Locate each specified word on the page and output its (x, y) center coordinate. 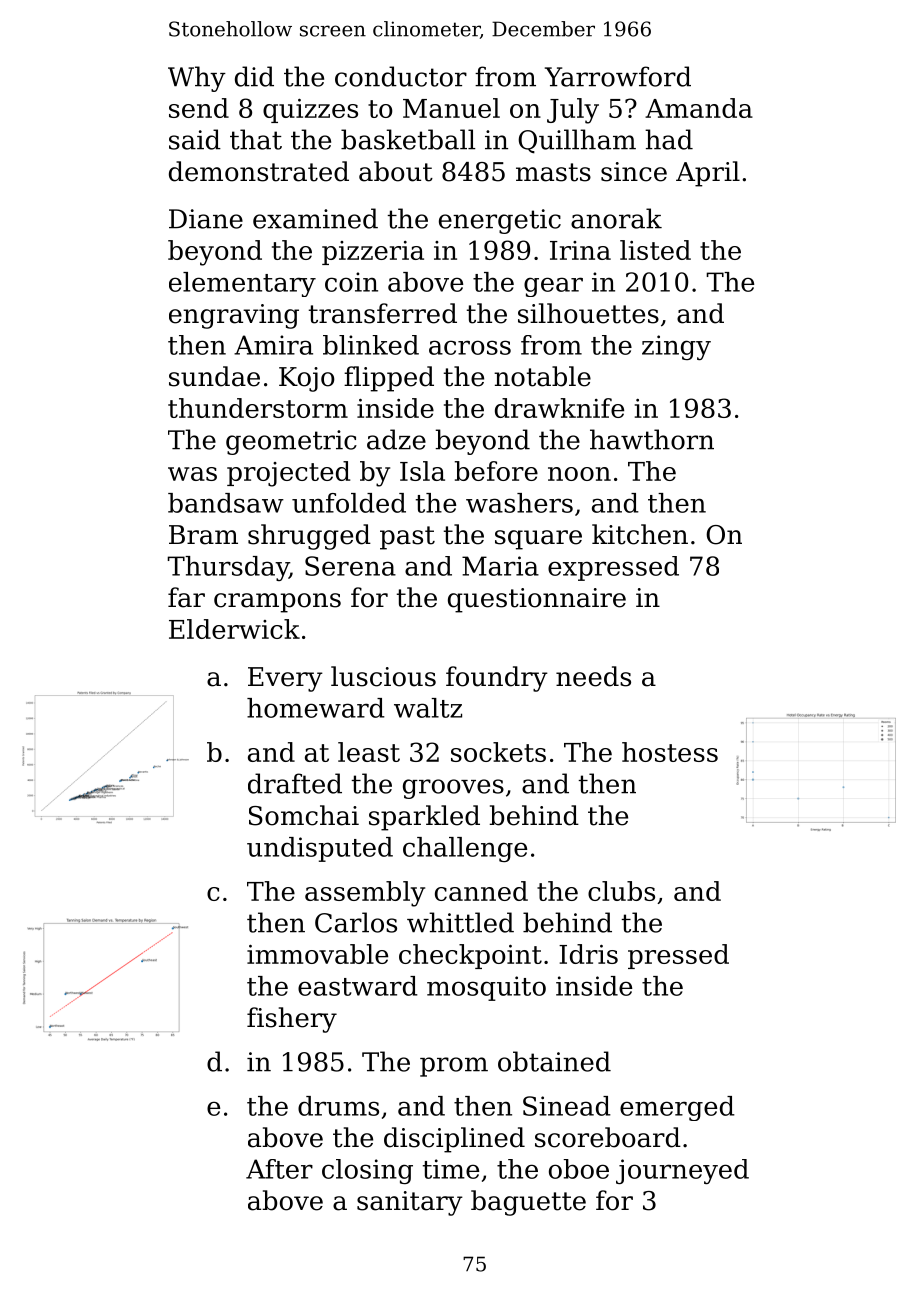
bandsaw (226, 503)
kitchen (640, 534)
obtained (554, 1061)
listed (655, 250)
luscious (383, 676)
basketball (408, 139)
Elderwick (234, 629)
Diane (206, 219)
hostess (670, 752)
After (279, 1169)
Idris (588, 954)
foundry (497, 679)
